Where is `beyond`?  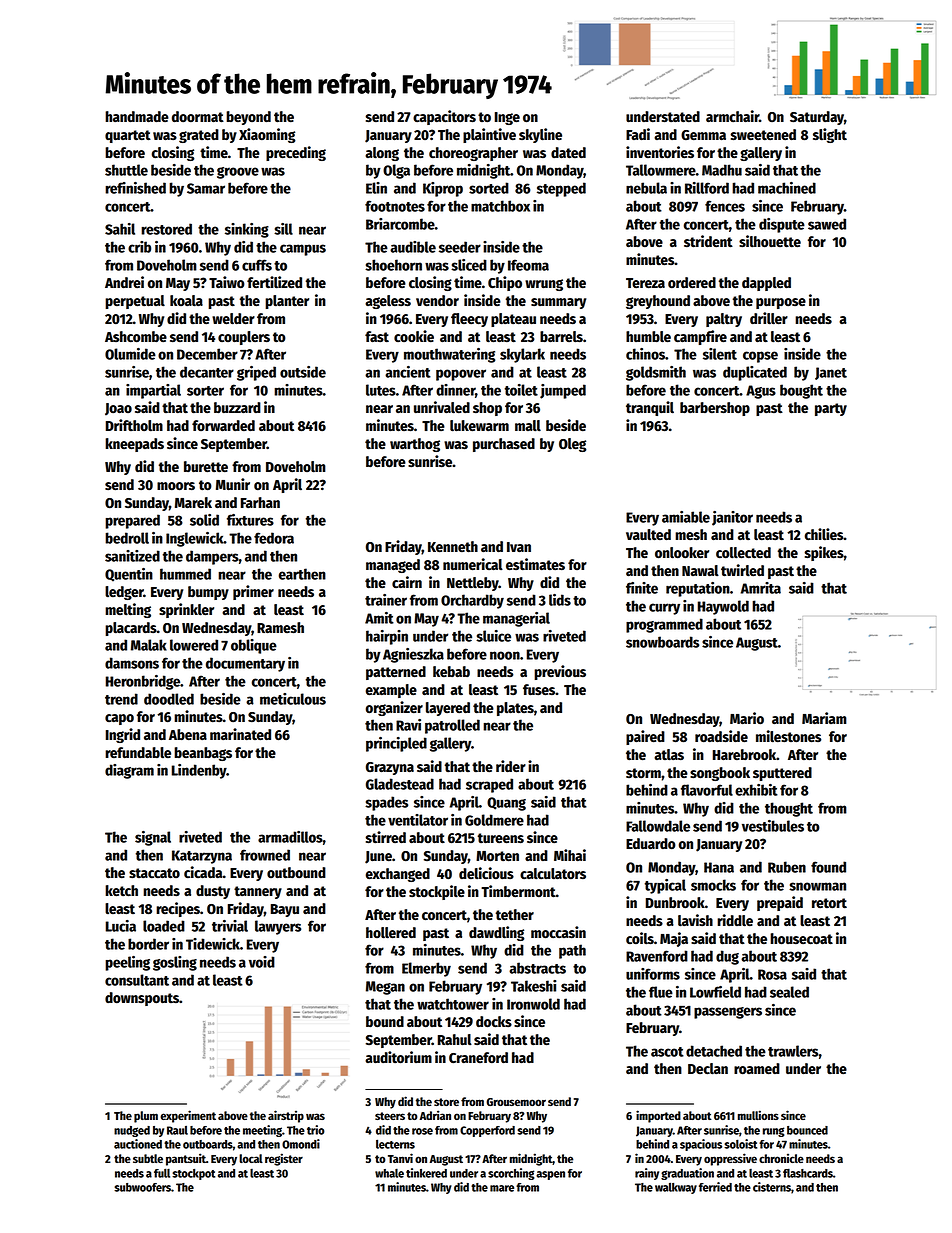 beyond is located at coordinates (248, 118).
